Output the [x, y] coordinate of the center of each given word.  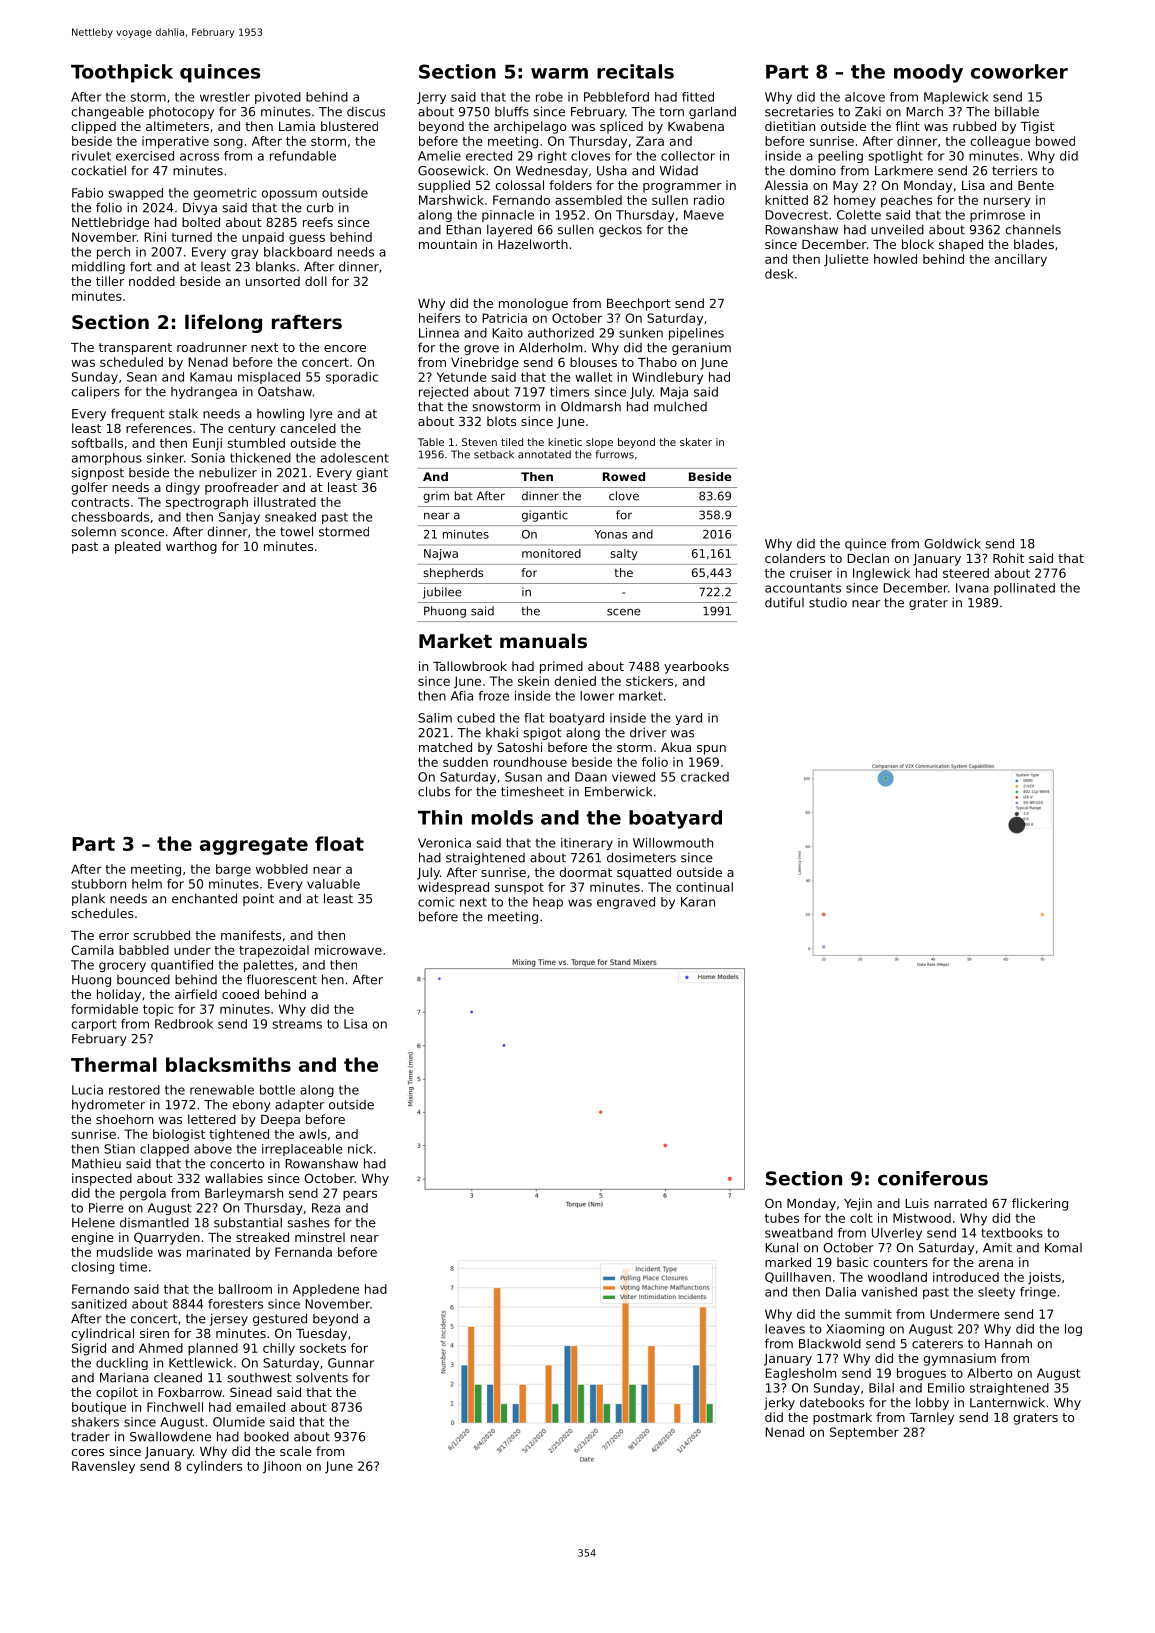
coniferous [933, 1178]
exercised [145, 156]
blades [1034, 244]
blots [501, 421]
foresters [235, 1304]
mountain [448, 244]
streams [297, 1024]
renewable [222, 1090]
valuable [333, 884]
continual [704, 887]
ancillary [1021, 260]
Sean [142, 377]
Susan [523, 777]
